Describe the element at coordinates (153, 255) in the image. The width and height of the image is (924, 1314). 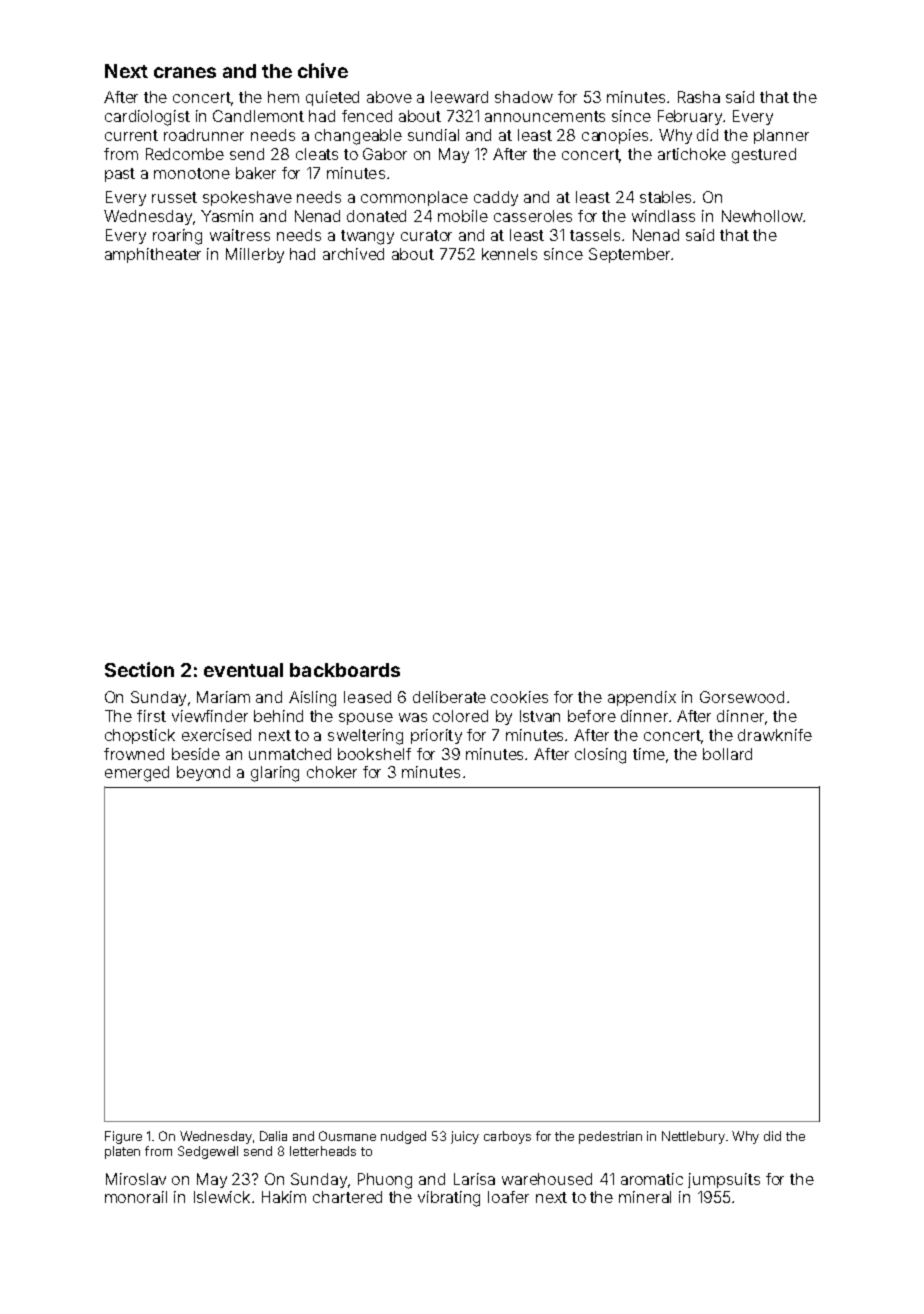
I see `amphitheater` at that location.
